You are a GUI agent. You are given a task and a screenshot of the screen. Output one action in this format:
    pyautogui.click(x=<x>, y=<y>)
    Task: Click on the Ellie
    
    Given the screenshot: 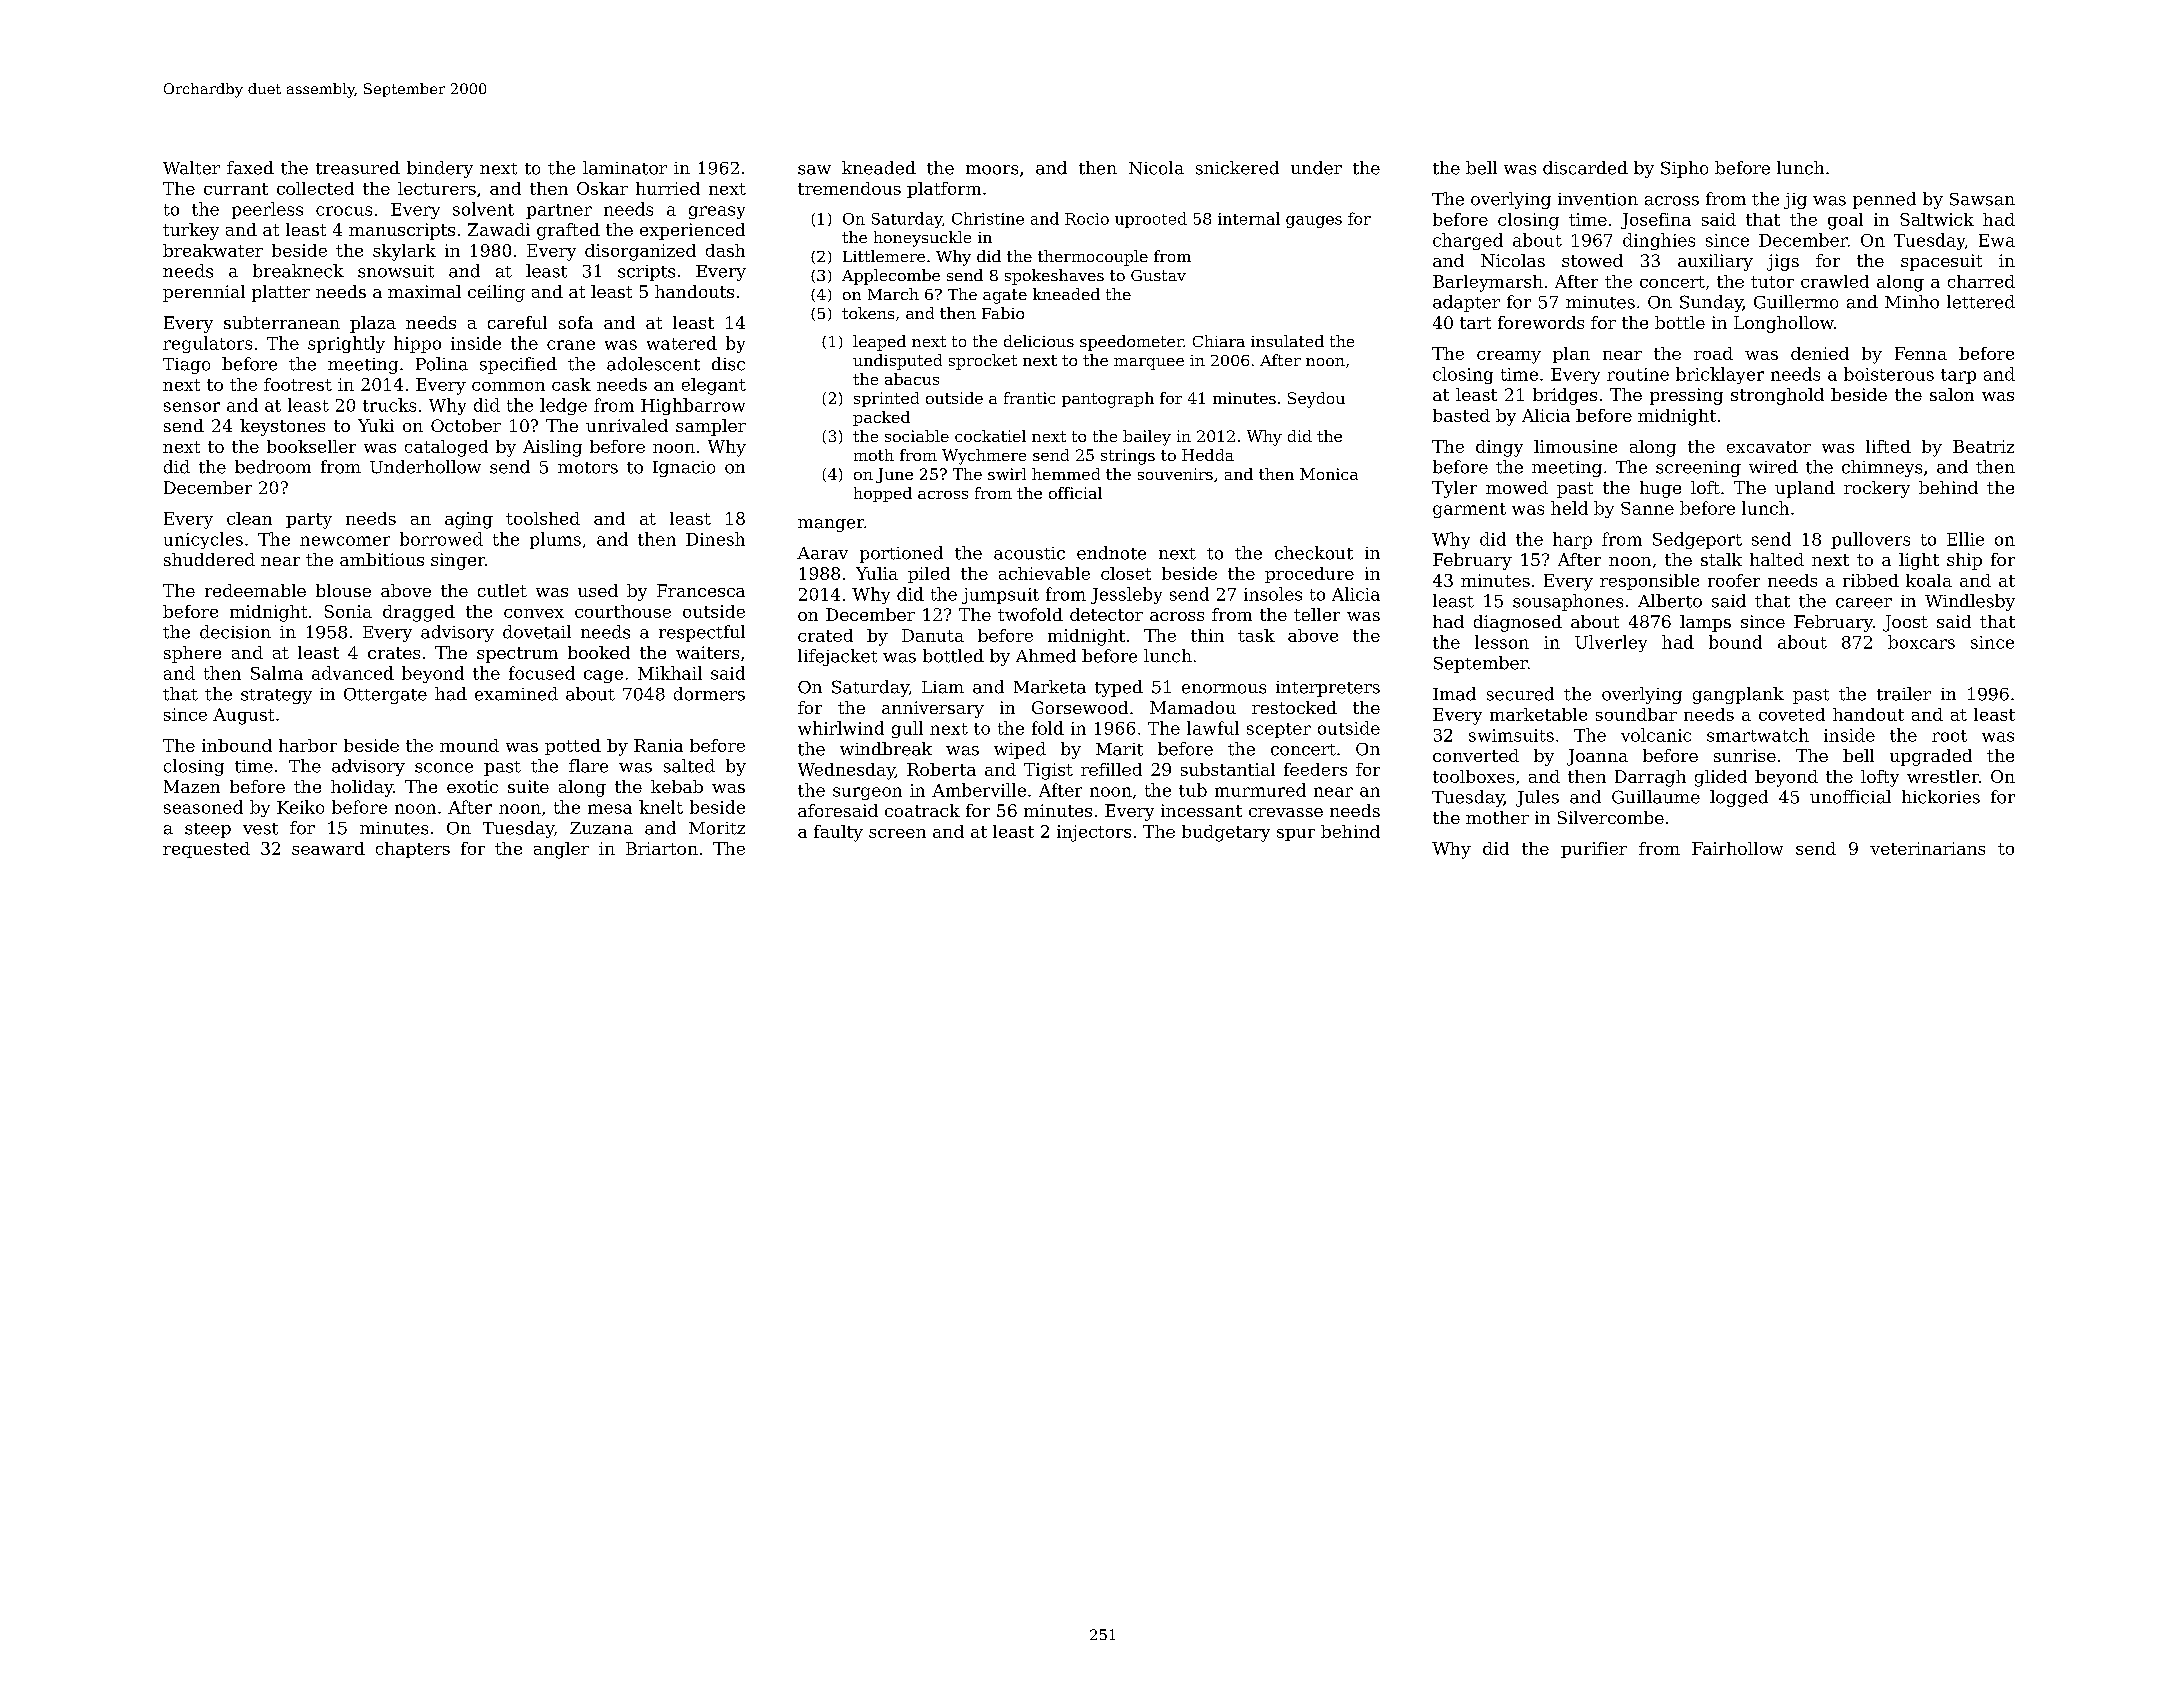 What is the action you would take?
    pyautogui.click(x=1965, y=539)
